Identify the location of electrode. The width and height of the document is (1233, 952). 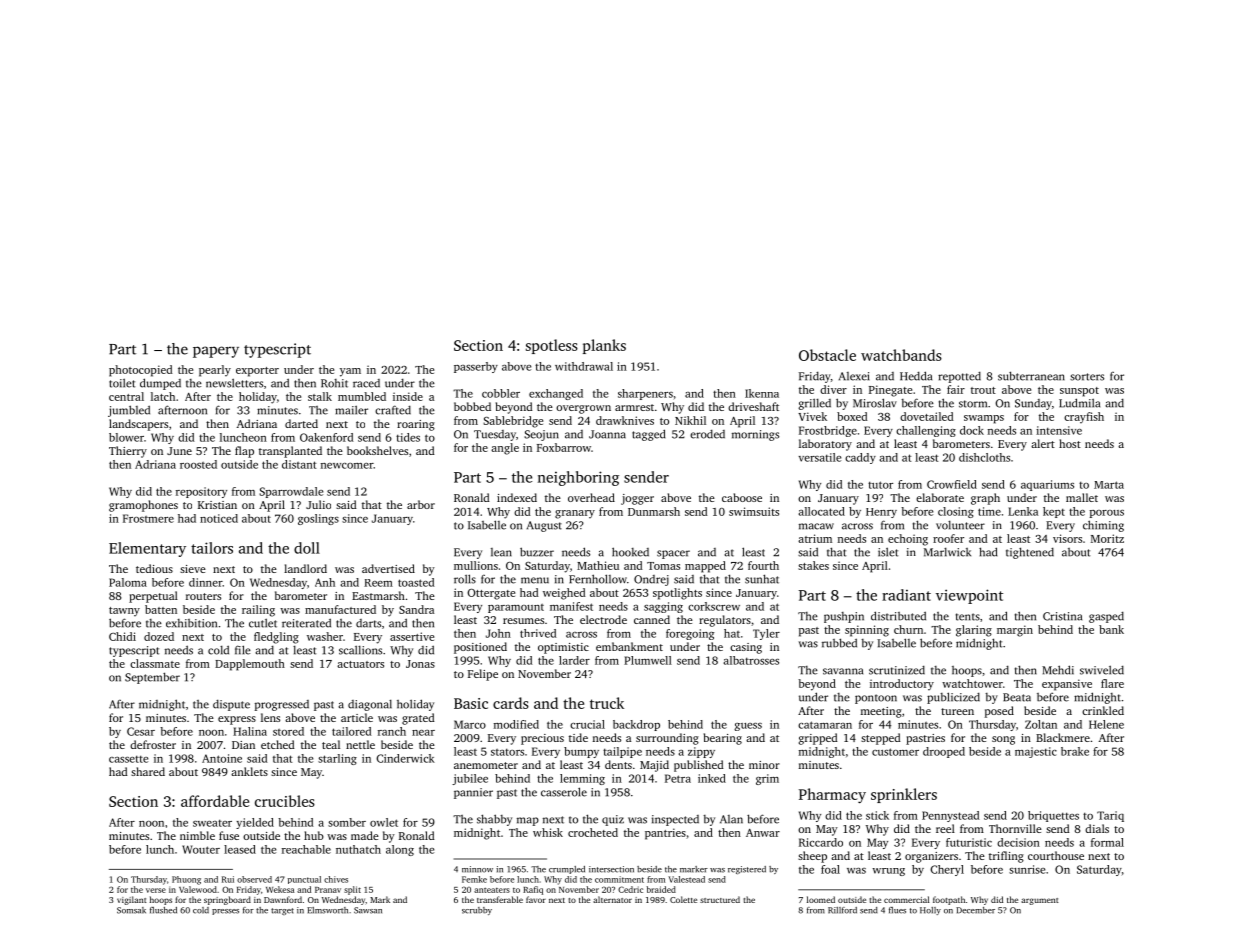
(603, 619).
